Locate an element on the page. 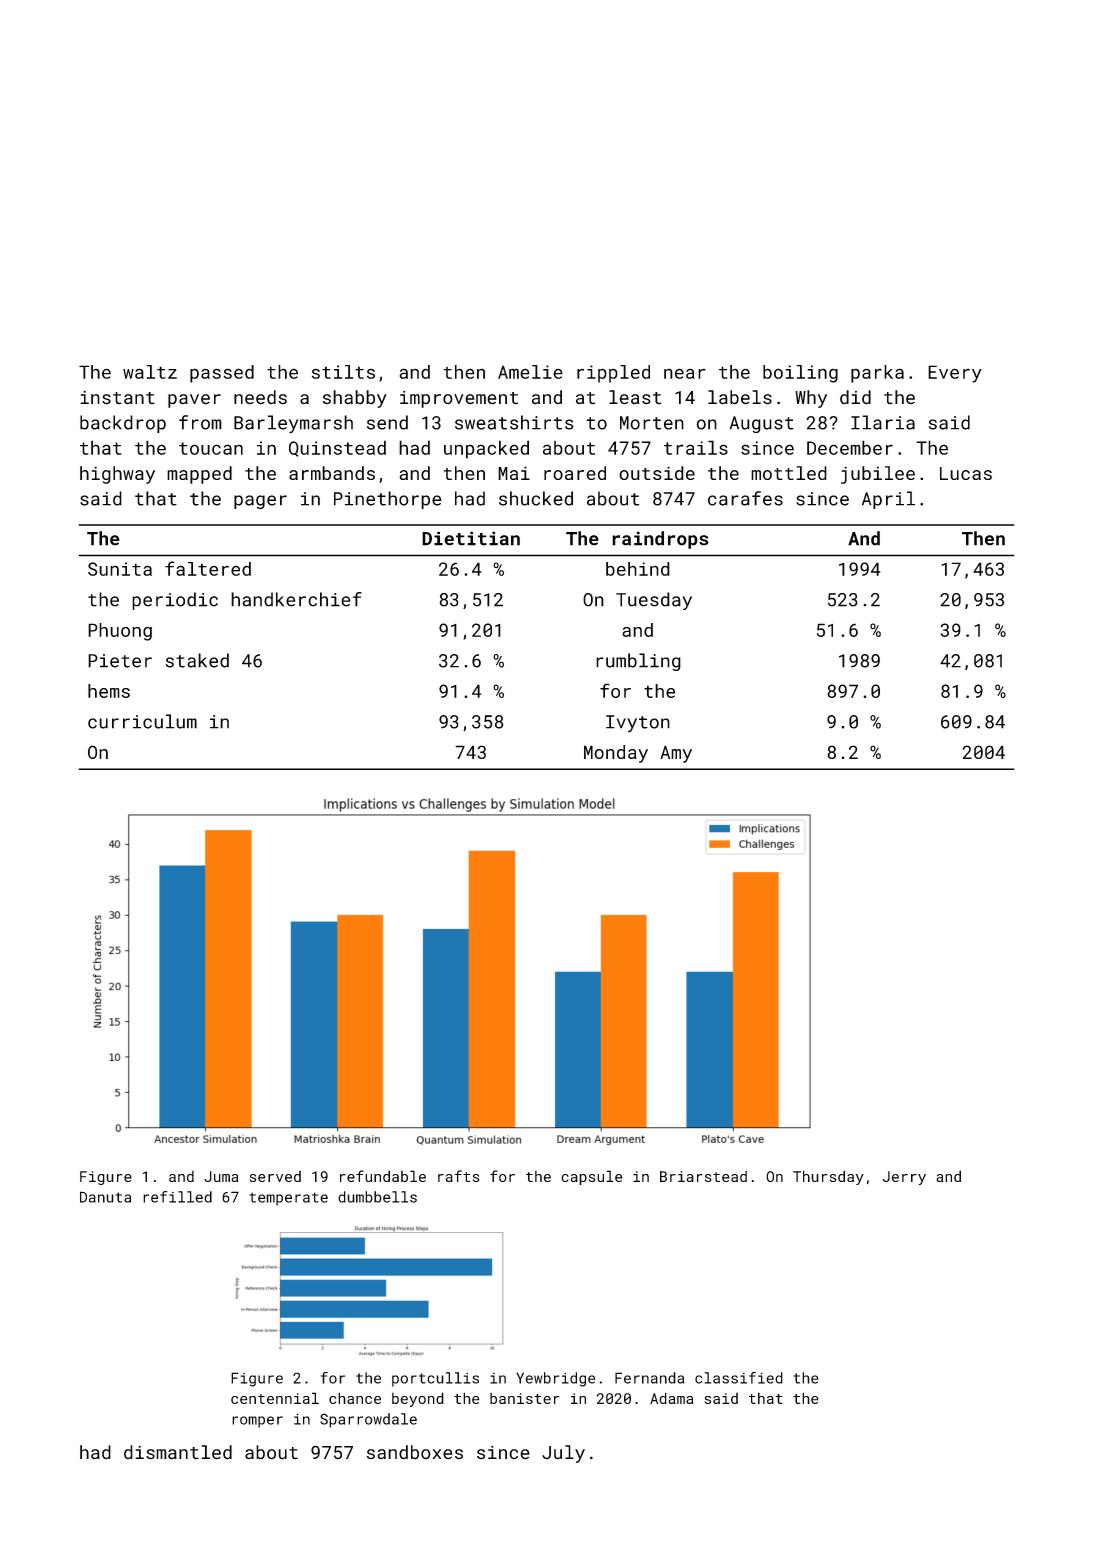  sandboxes is located at coordinates (415, 1452).
